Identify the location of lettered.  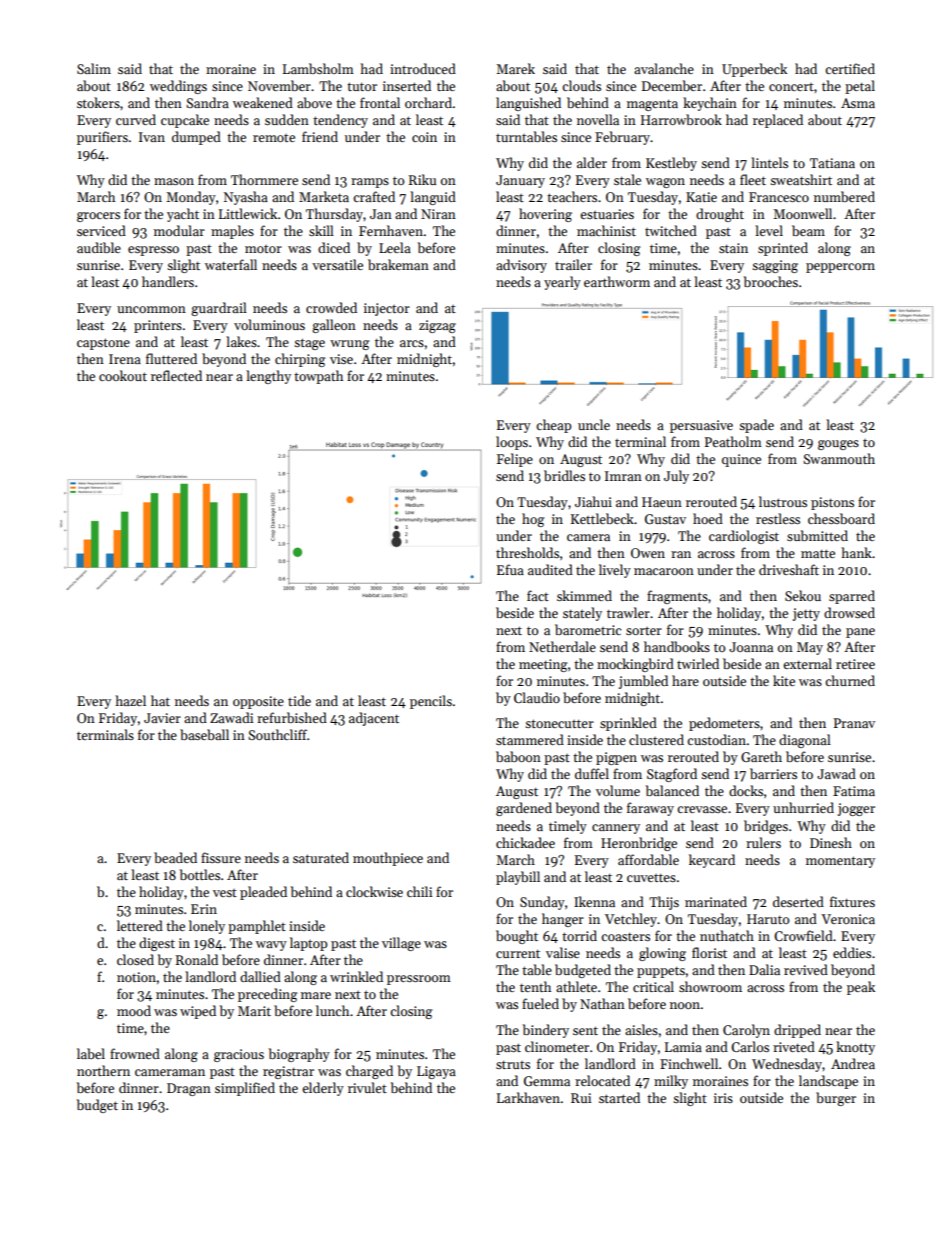
(140, 925).
